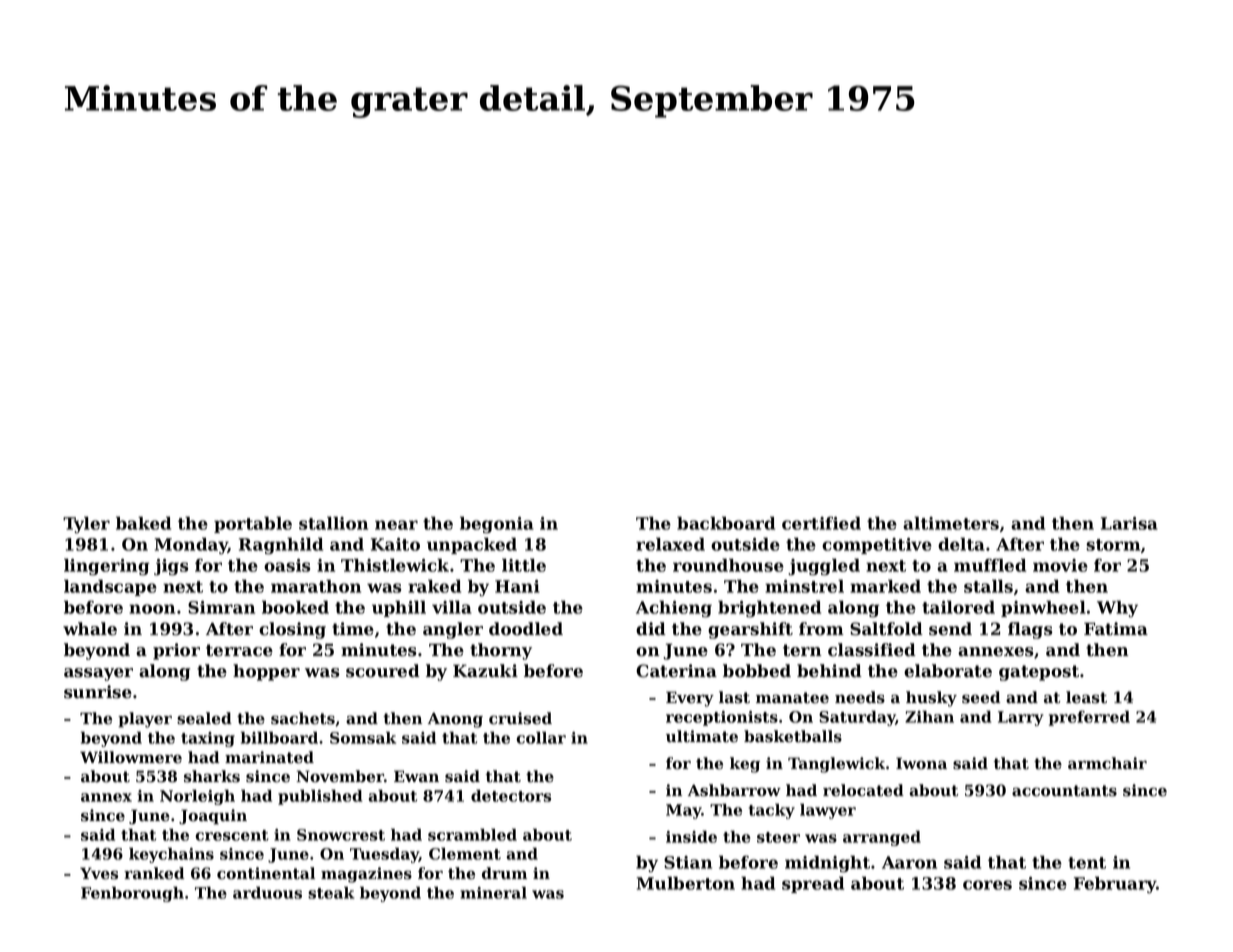 This image has width=1233, height=952. Describe the element at coordinates (691, 836) in the image. I see `inside` at that location.
